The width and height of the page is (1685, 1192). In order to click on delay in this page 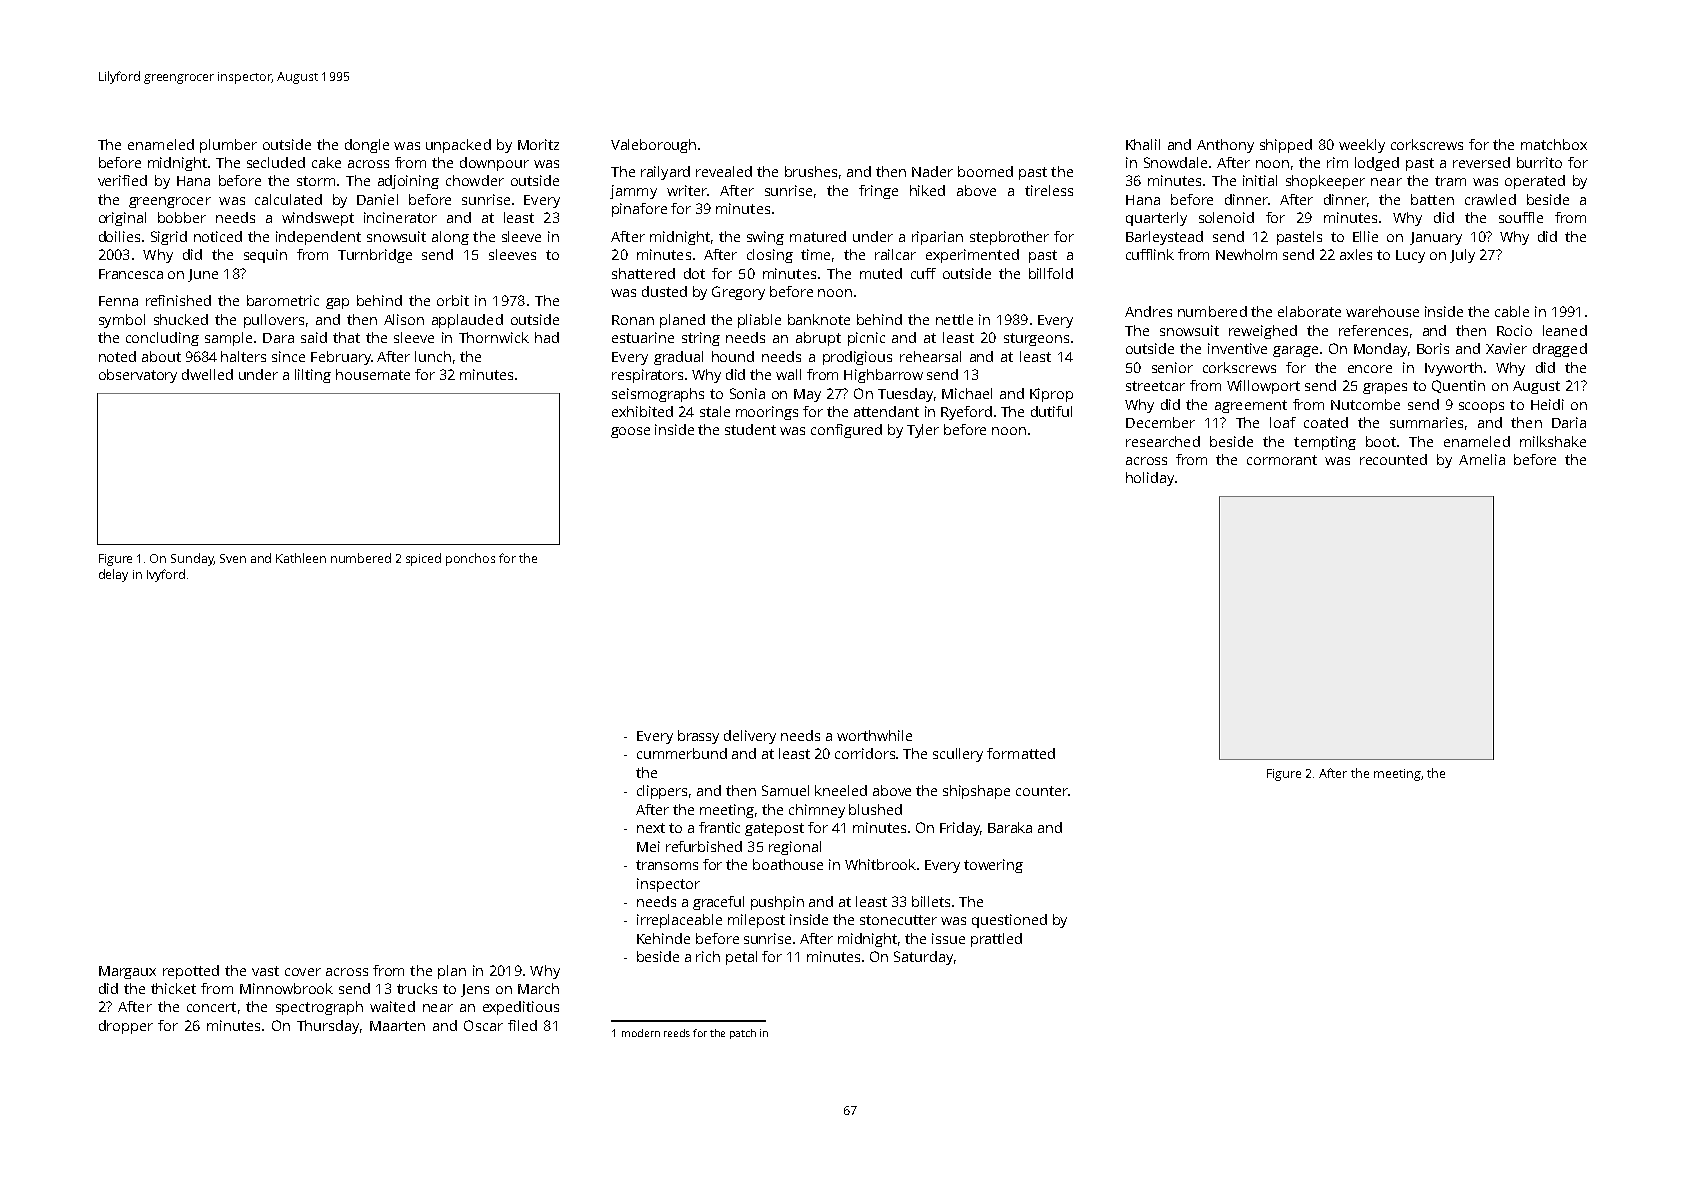, I will do `click(113, 575)`.
